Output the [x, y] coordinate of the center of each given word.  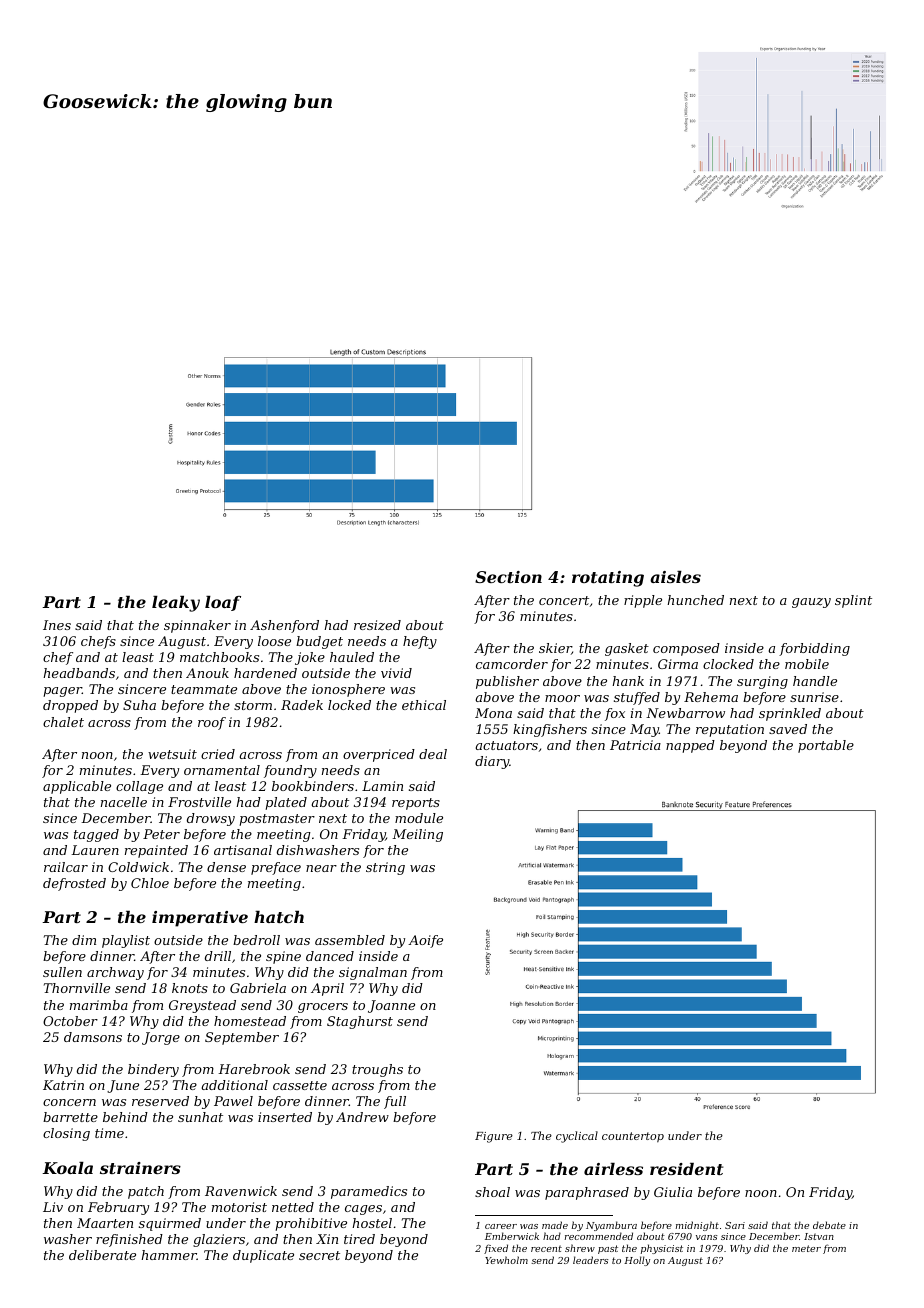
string [385, 868]
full [395, 1102]
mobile [807, 664]
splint [853, 601]
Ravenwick [241, 1191]
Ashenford [284, 626]
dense [226, 867]
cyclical [577, 1137]
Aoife [425, 941]
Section [508, 577]
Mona [493, 713]
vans [706, 1237]
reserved [160, 1101]
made [555, 1225]
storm [253, 705]
